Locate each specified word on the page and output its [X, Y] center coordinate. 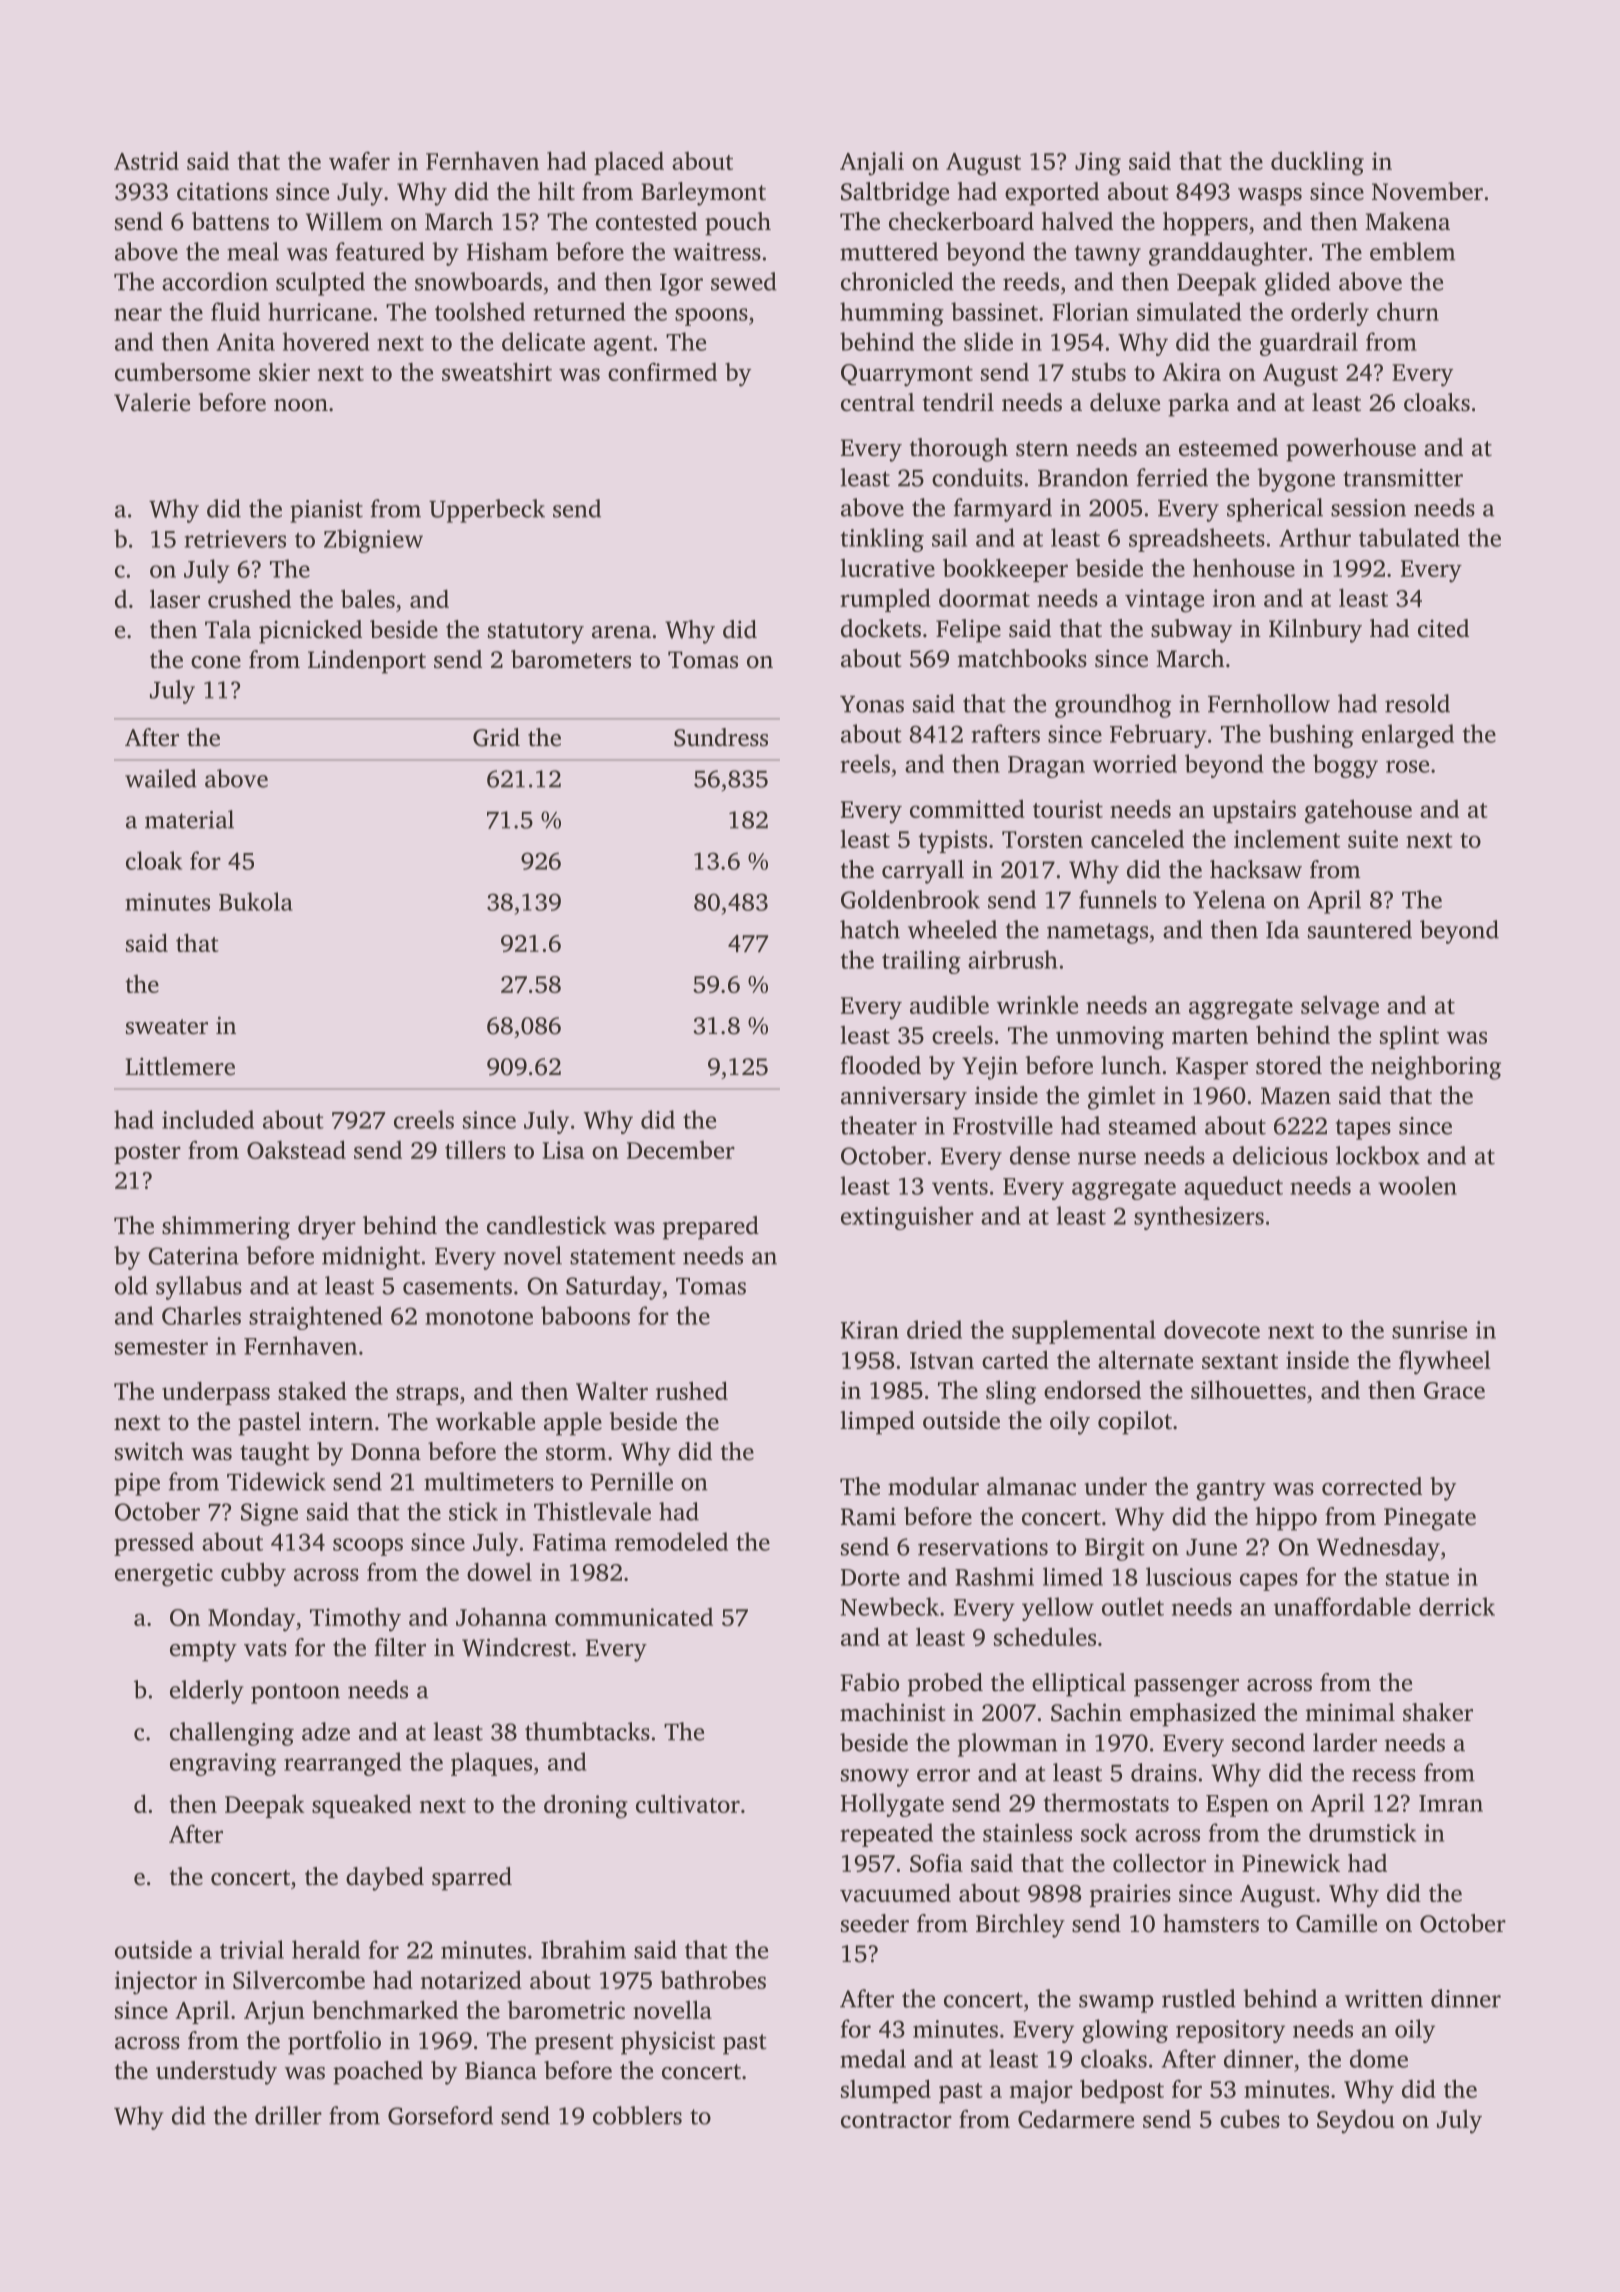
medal [873, 2058]
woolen [1417, 1185]
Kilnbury [1315, 631]
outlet [1133, 1606]
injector [156, 1983]
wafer [359, 160]
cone [216, 662]
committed [967, 808]
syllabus [199, 1288]
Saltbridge [895, 194]
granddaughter [1228, 254]
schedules [1045, 1636]
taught [274, 1454]
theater [879, 1125]
